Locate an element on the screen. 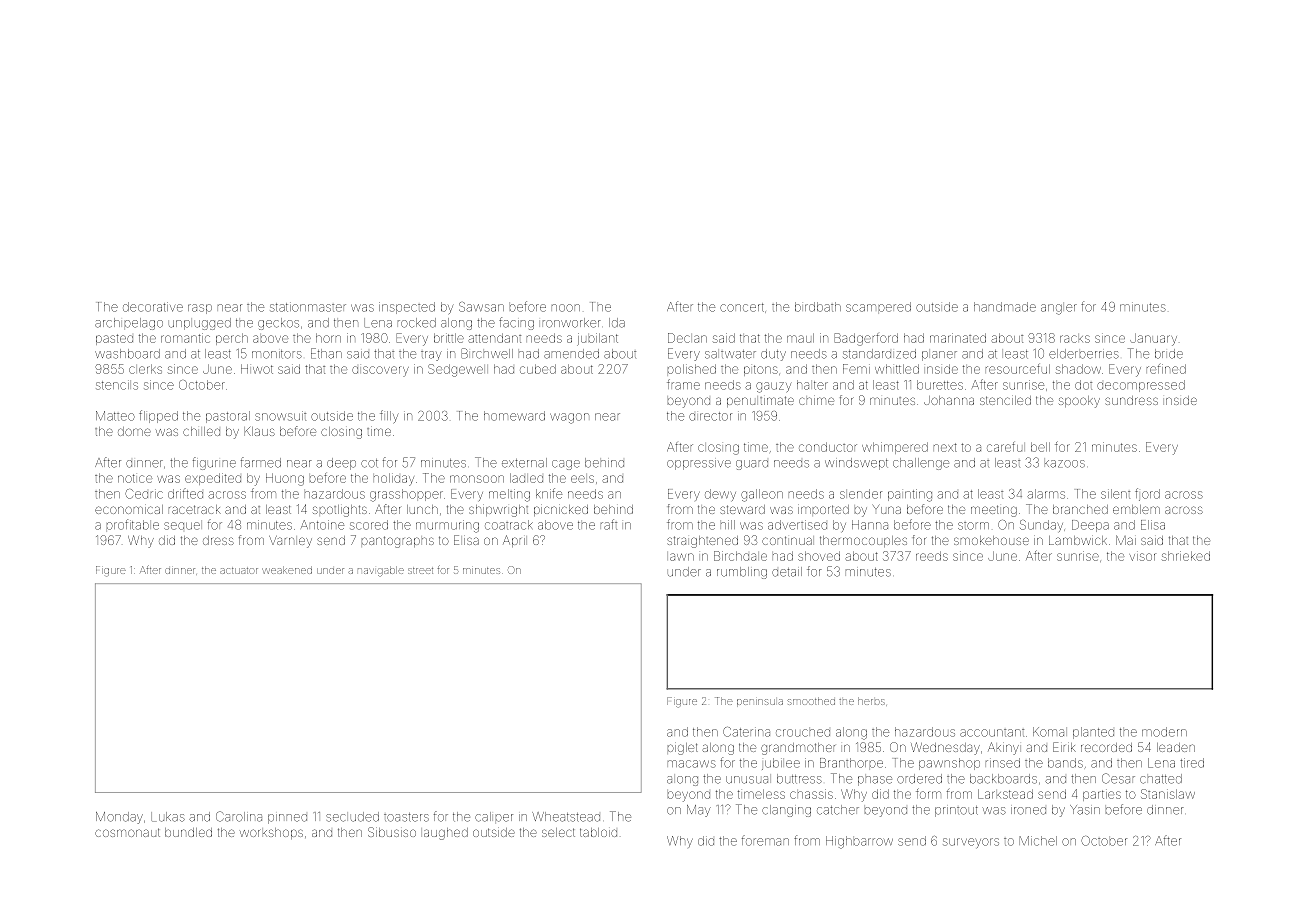 The height and width of the screenshot is (924, 1308). Lukas is located at coordinates (168, 817).
